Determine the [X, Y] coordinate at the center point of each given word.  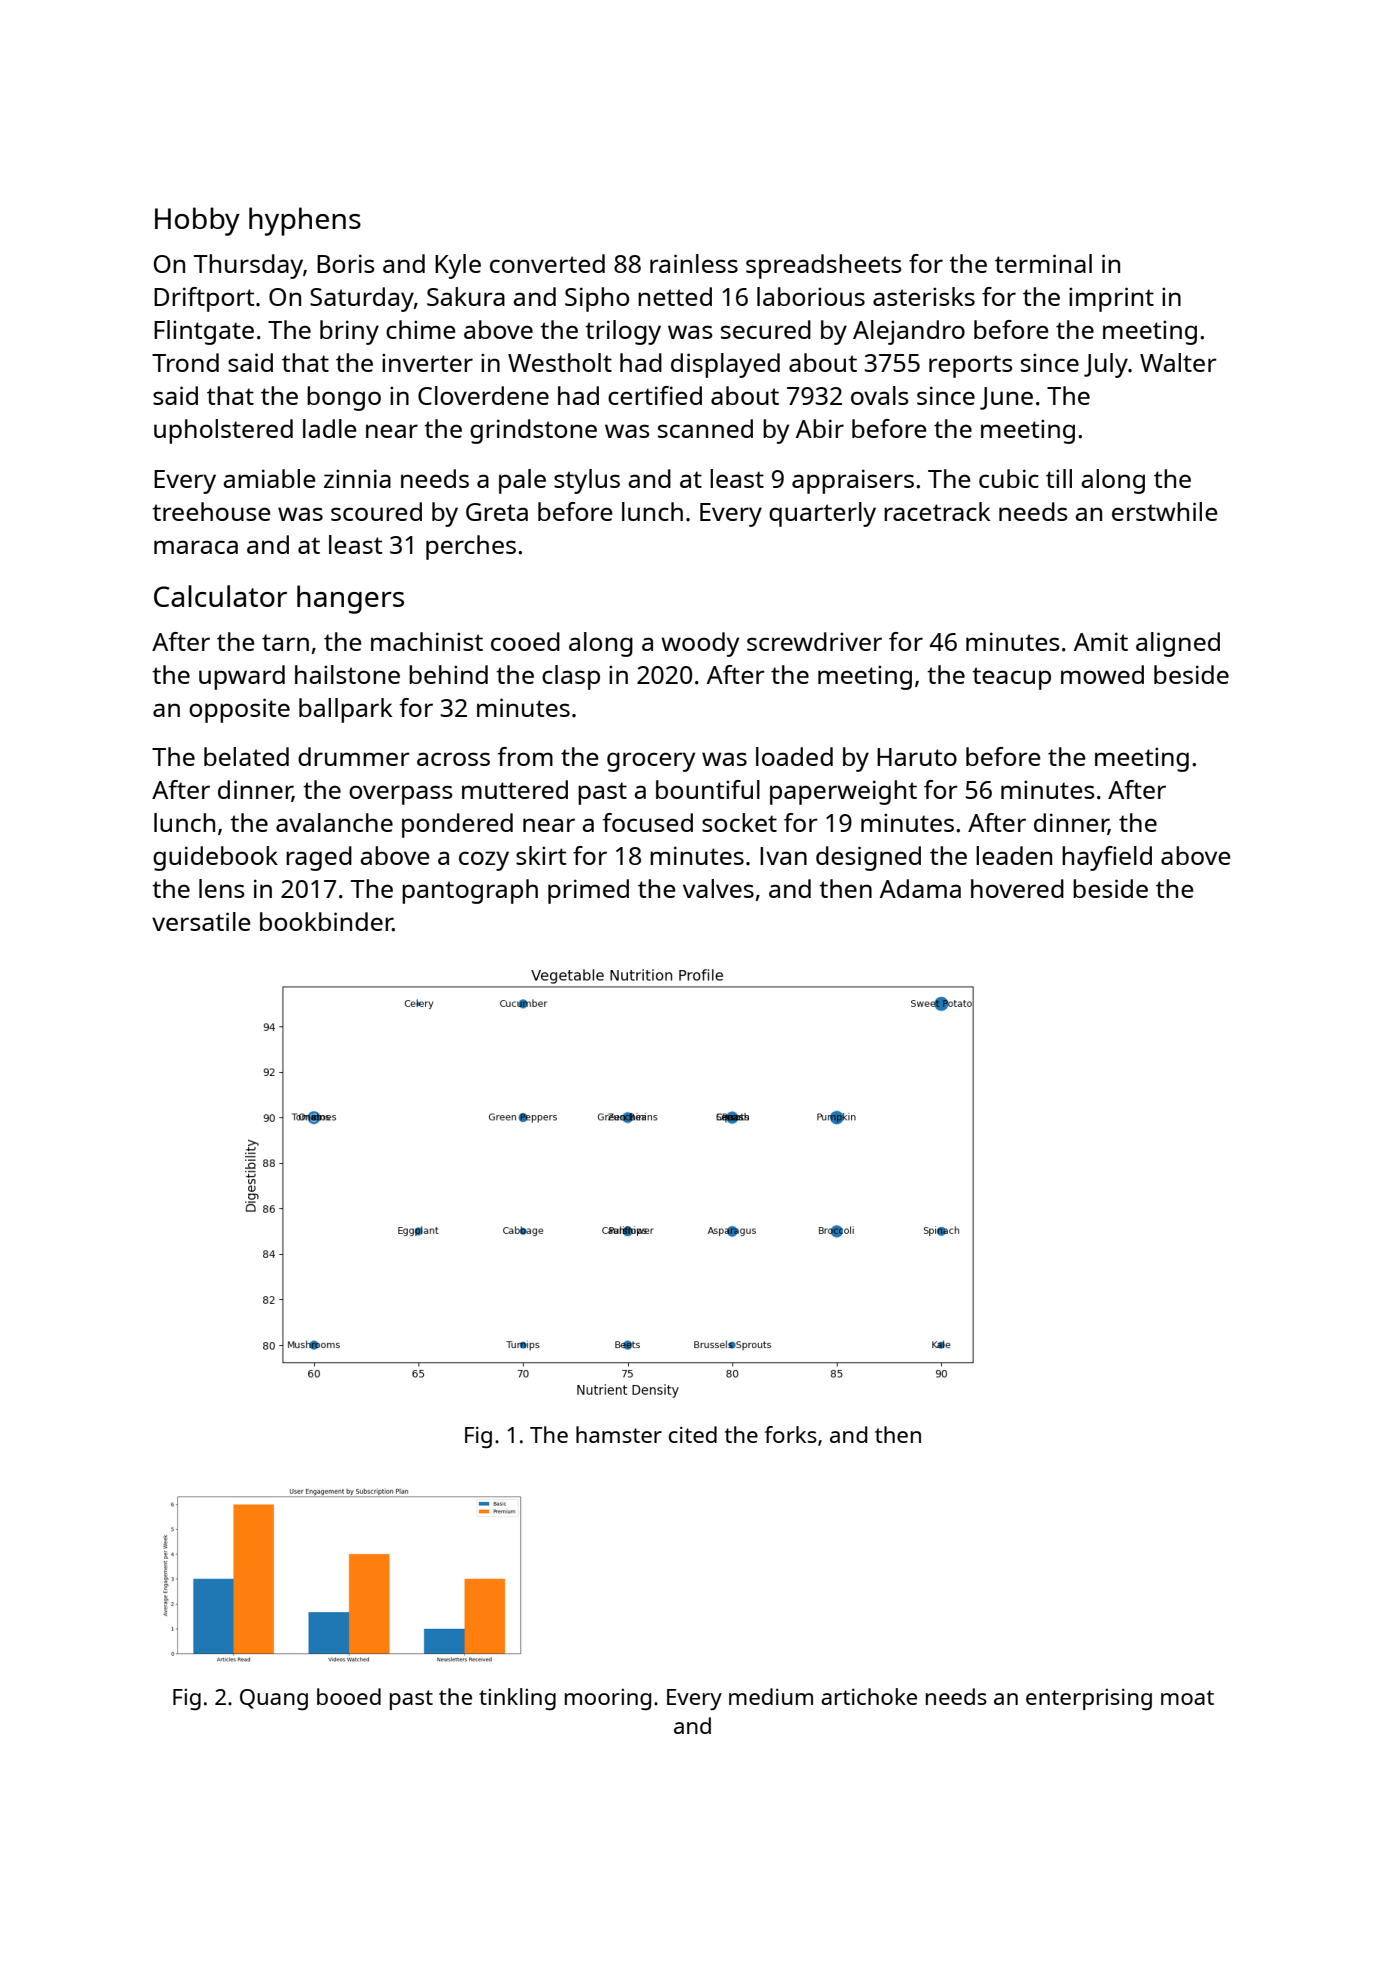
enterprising [1089, 1699]
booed [349, 1696]
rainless [694, 263]
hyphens [305, 221]
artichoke [869, 1696]
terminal [1043, 263]
